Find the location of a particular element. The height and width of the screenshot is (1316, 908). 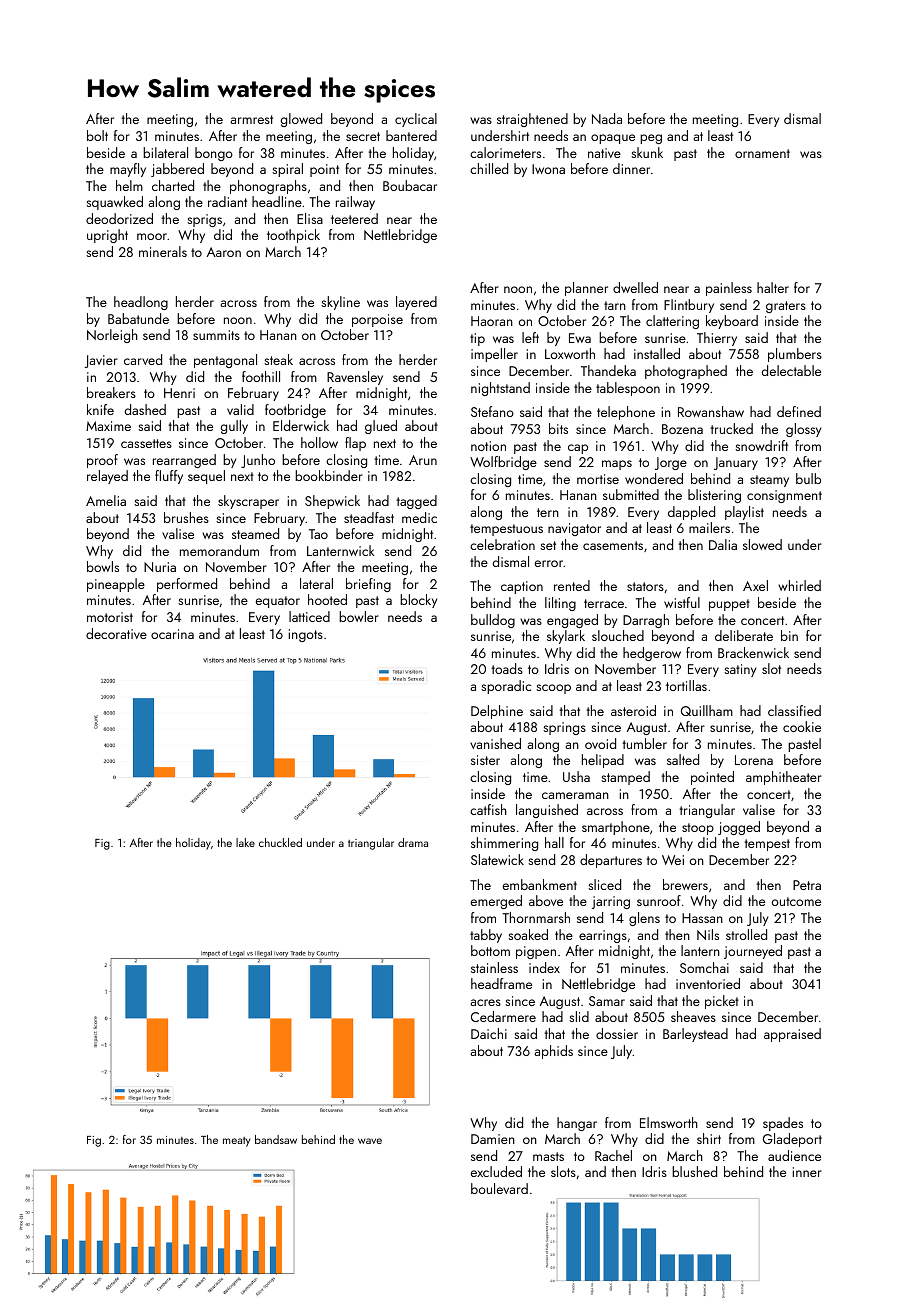

sister is located at coordinates (485, 760).
